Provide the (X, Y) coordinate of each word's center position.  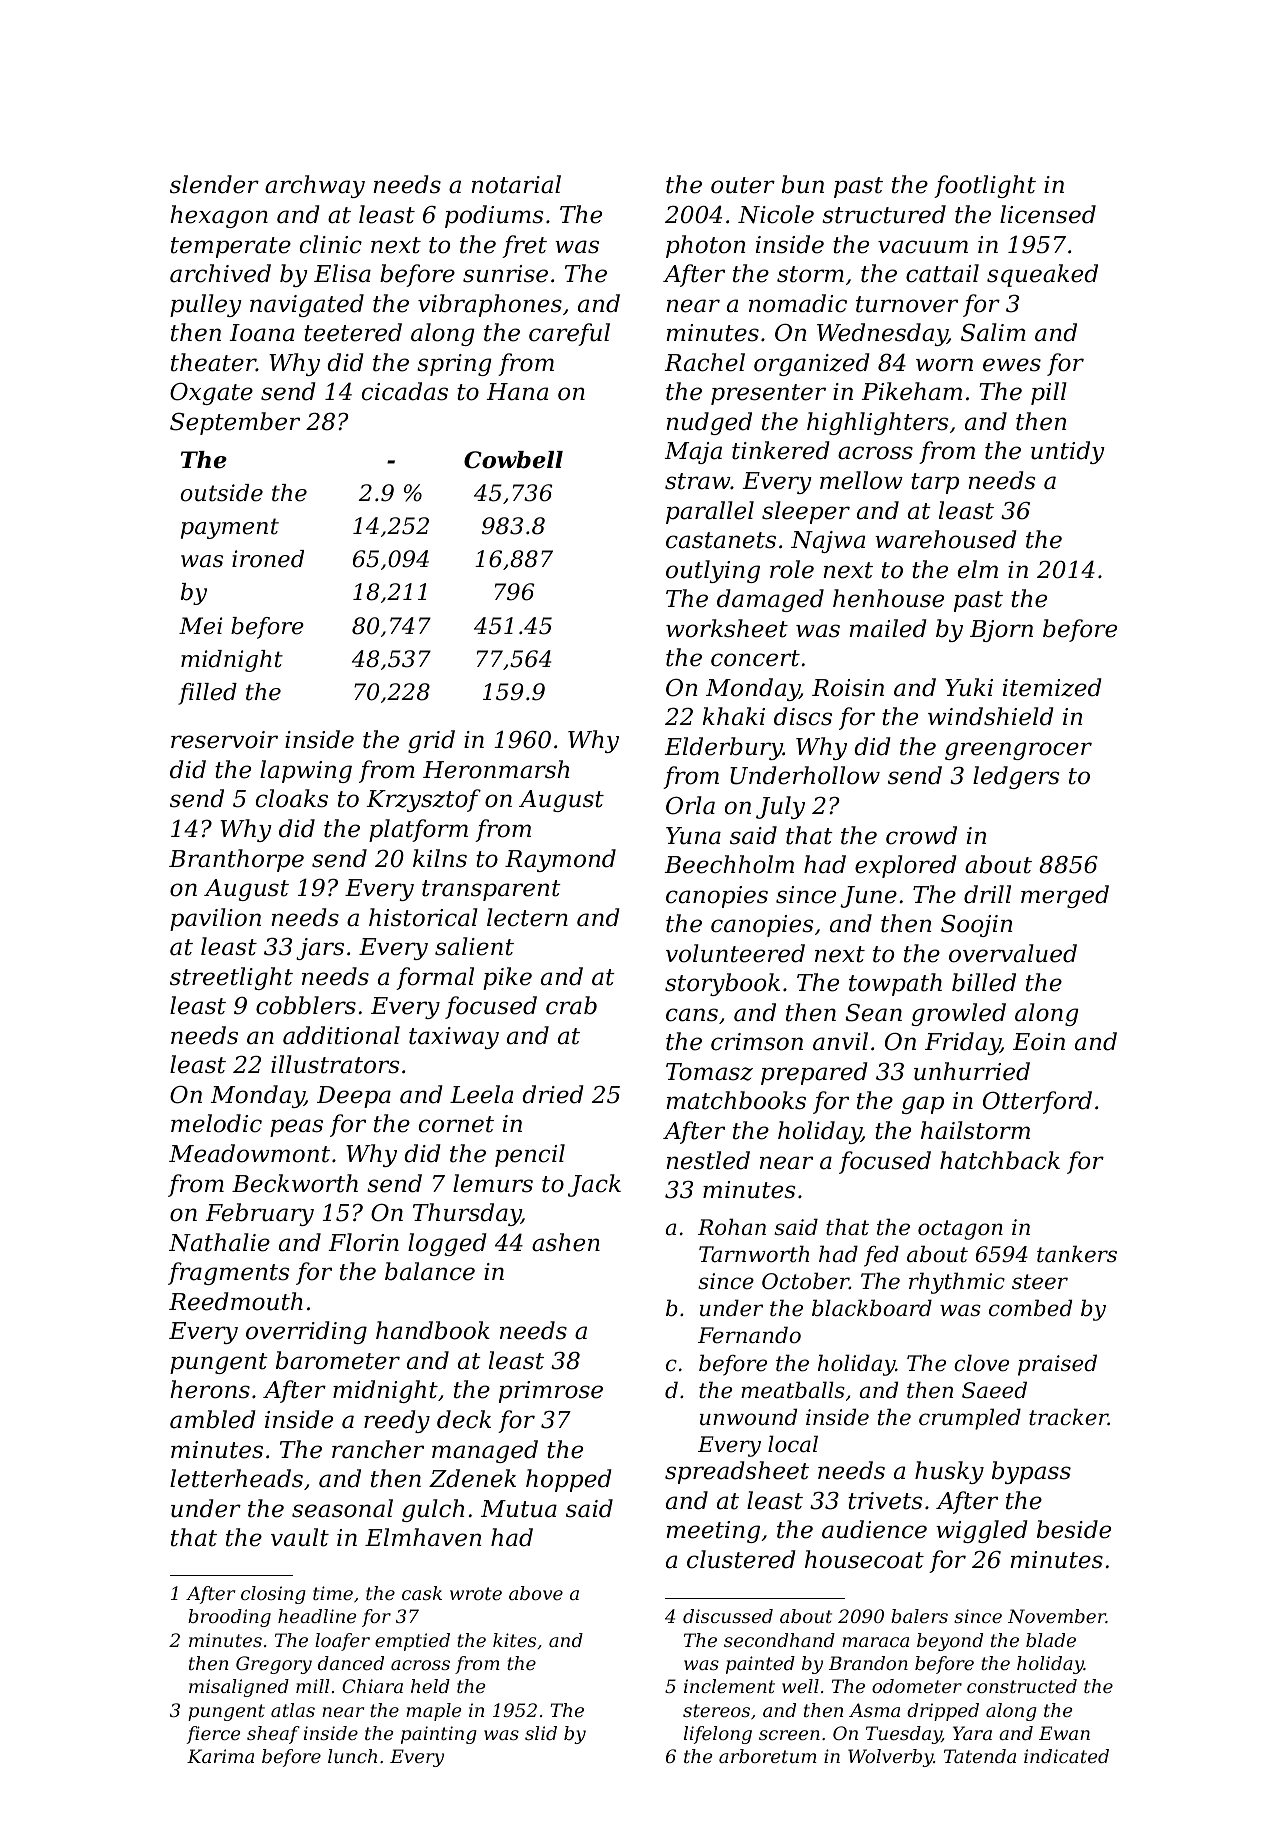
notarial (516, 184)
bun (803, 184)
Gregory (274, 1665)
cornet (456, 1124)
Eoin (1039, 1042)
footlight (985, 186)
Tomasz (709, 1072)
